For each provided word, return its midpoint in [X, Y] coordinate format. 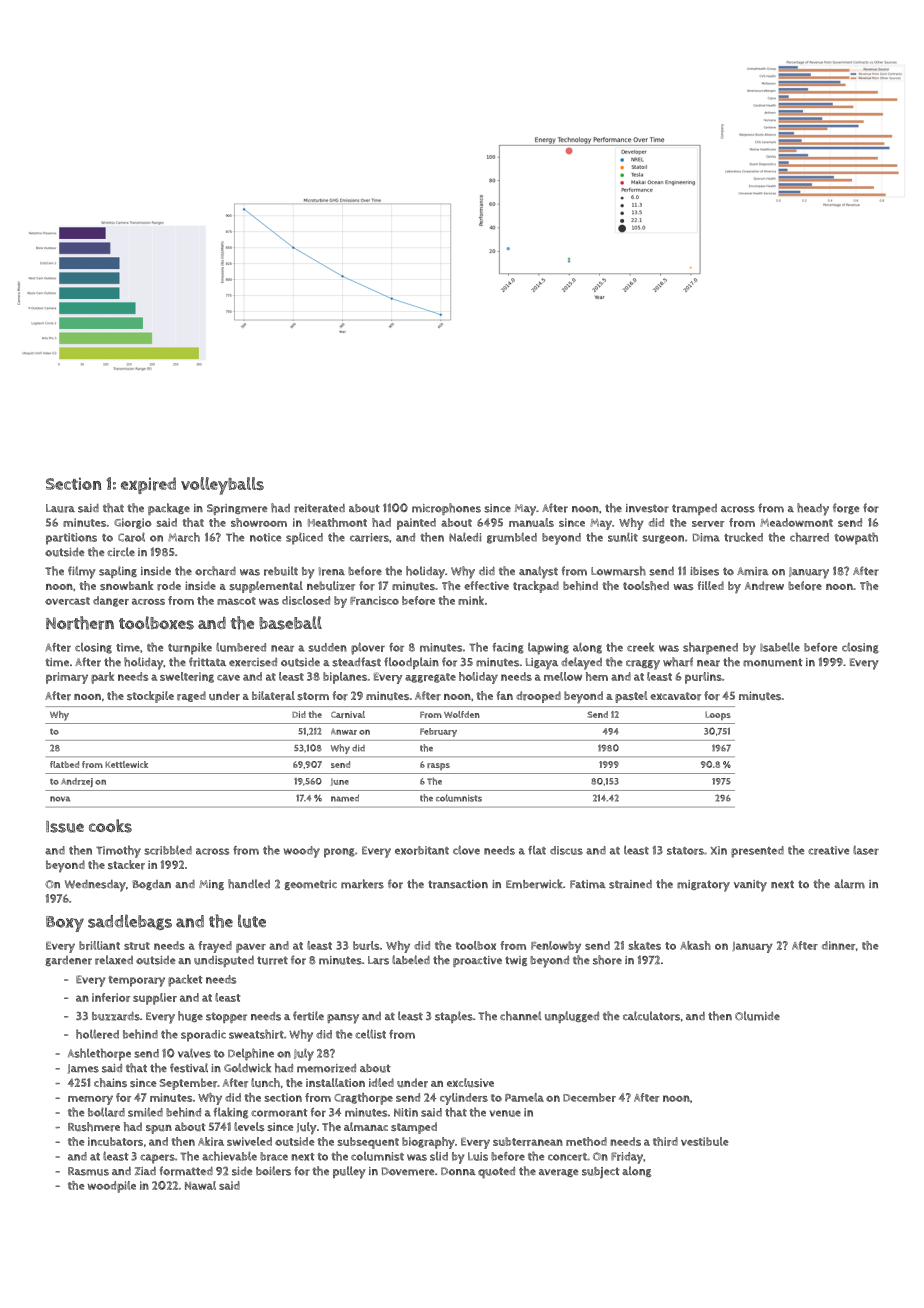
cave [228, 677]
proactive [477, 961]
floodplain [411, 663]
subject [601, 1173]
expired [148, 485]
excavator [675, 696]
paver [251, 948]
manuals [531, 522]
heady [813, 509]
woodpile [112, 1187]
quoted [496, 1172]
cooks [110, 826]
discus [566, 850]
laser [866, 850]
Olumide [757, 1016]
